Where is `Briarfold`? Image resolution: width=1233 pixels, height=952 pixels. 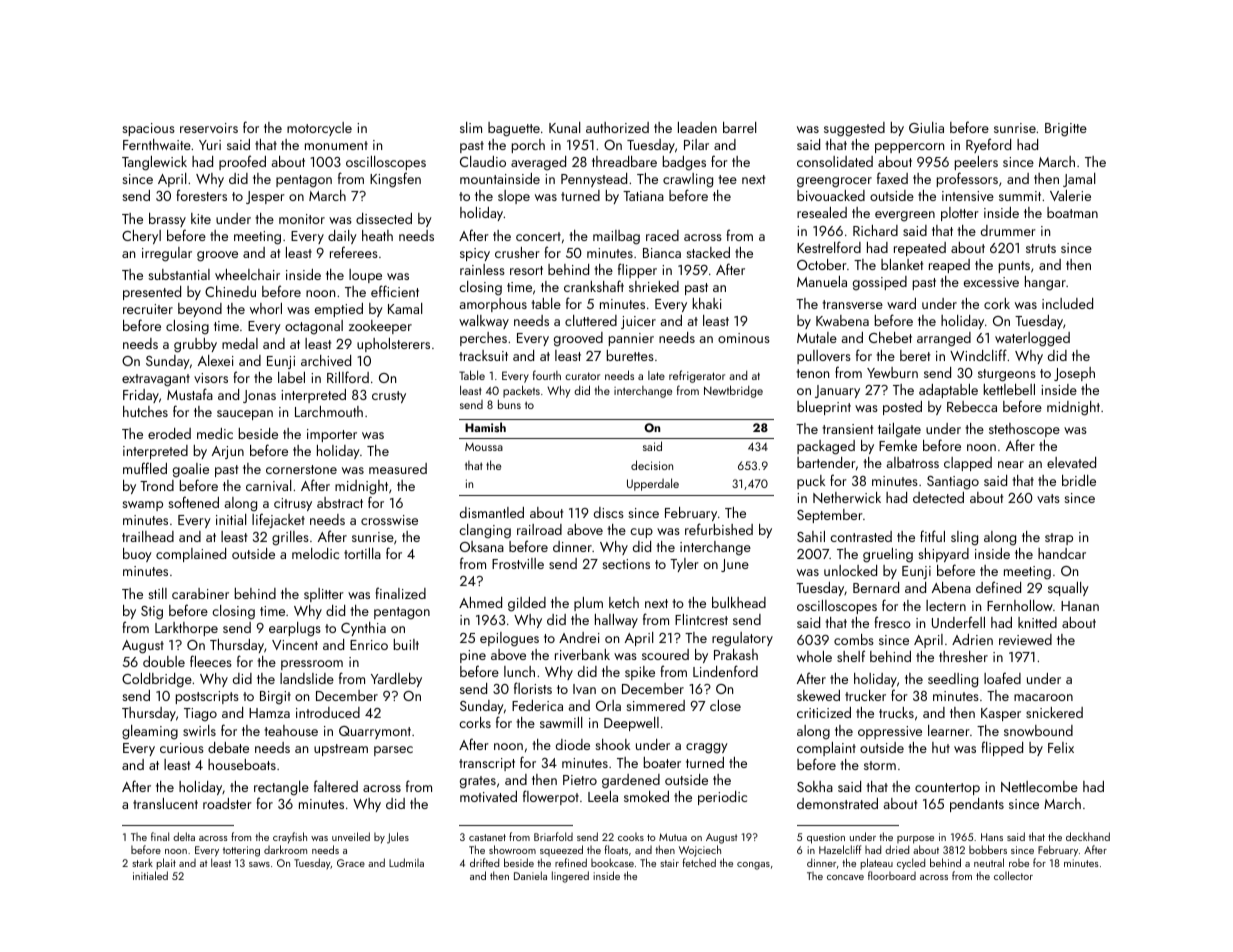
Briarfold is located at coordinates (553, 836).
